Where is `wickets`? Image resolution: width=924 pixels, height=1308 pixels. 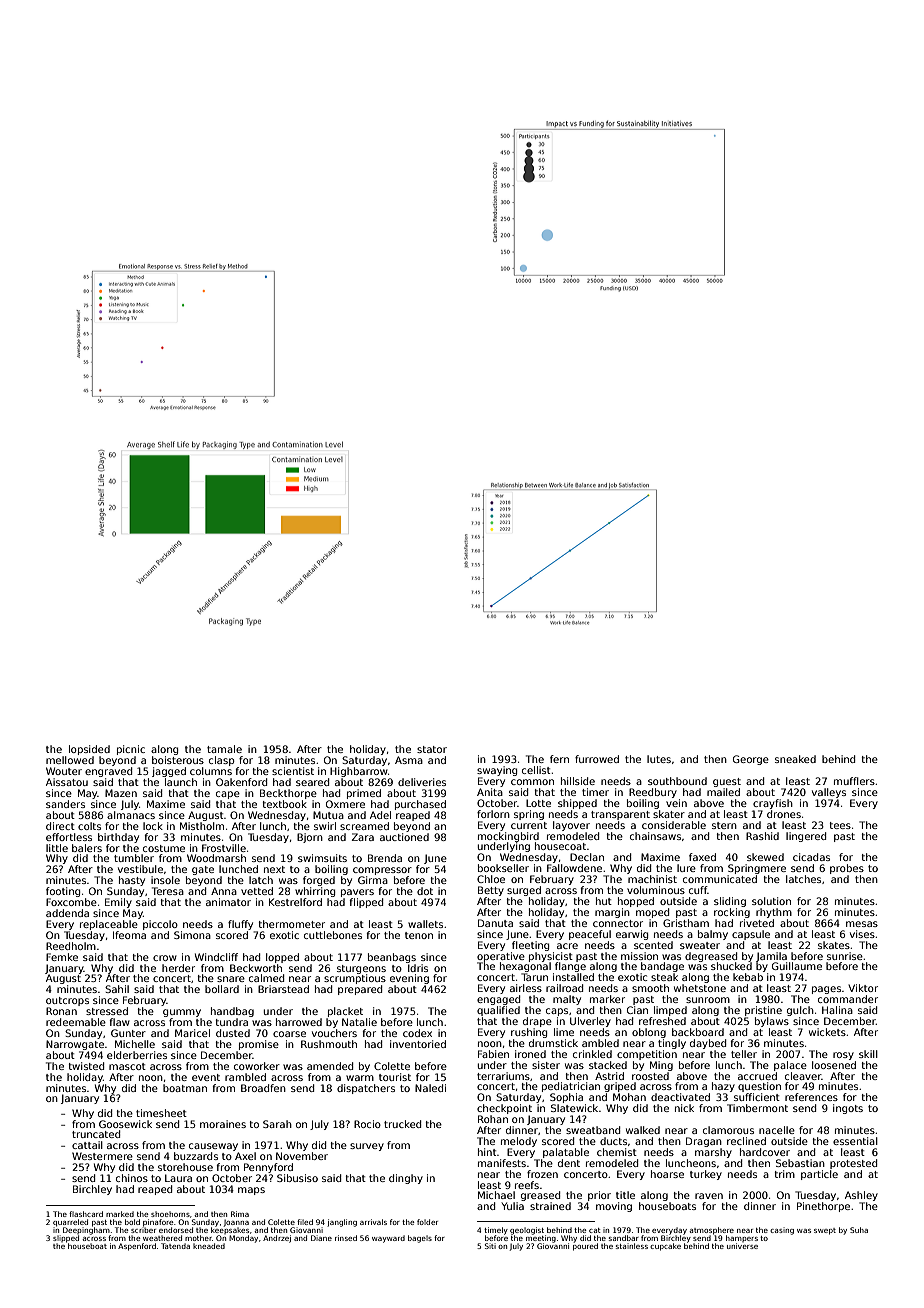
wickets is located at coordinates (827, 1032).
